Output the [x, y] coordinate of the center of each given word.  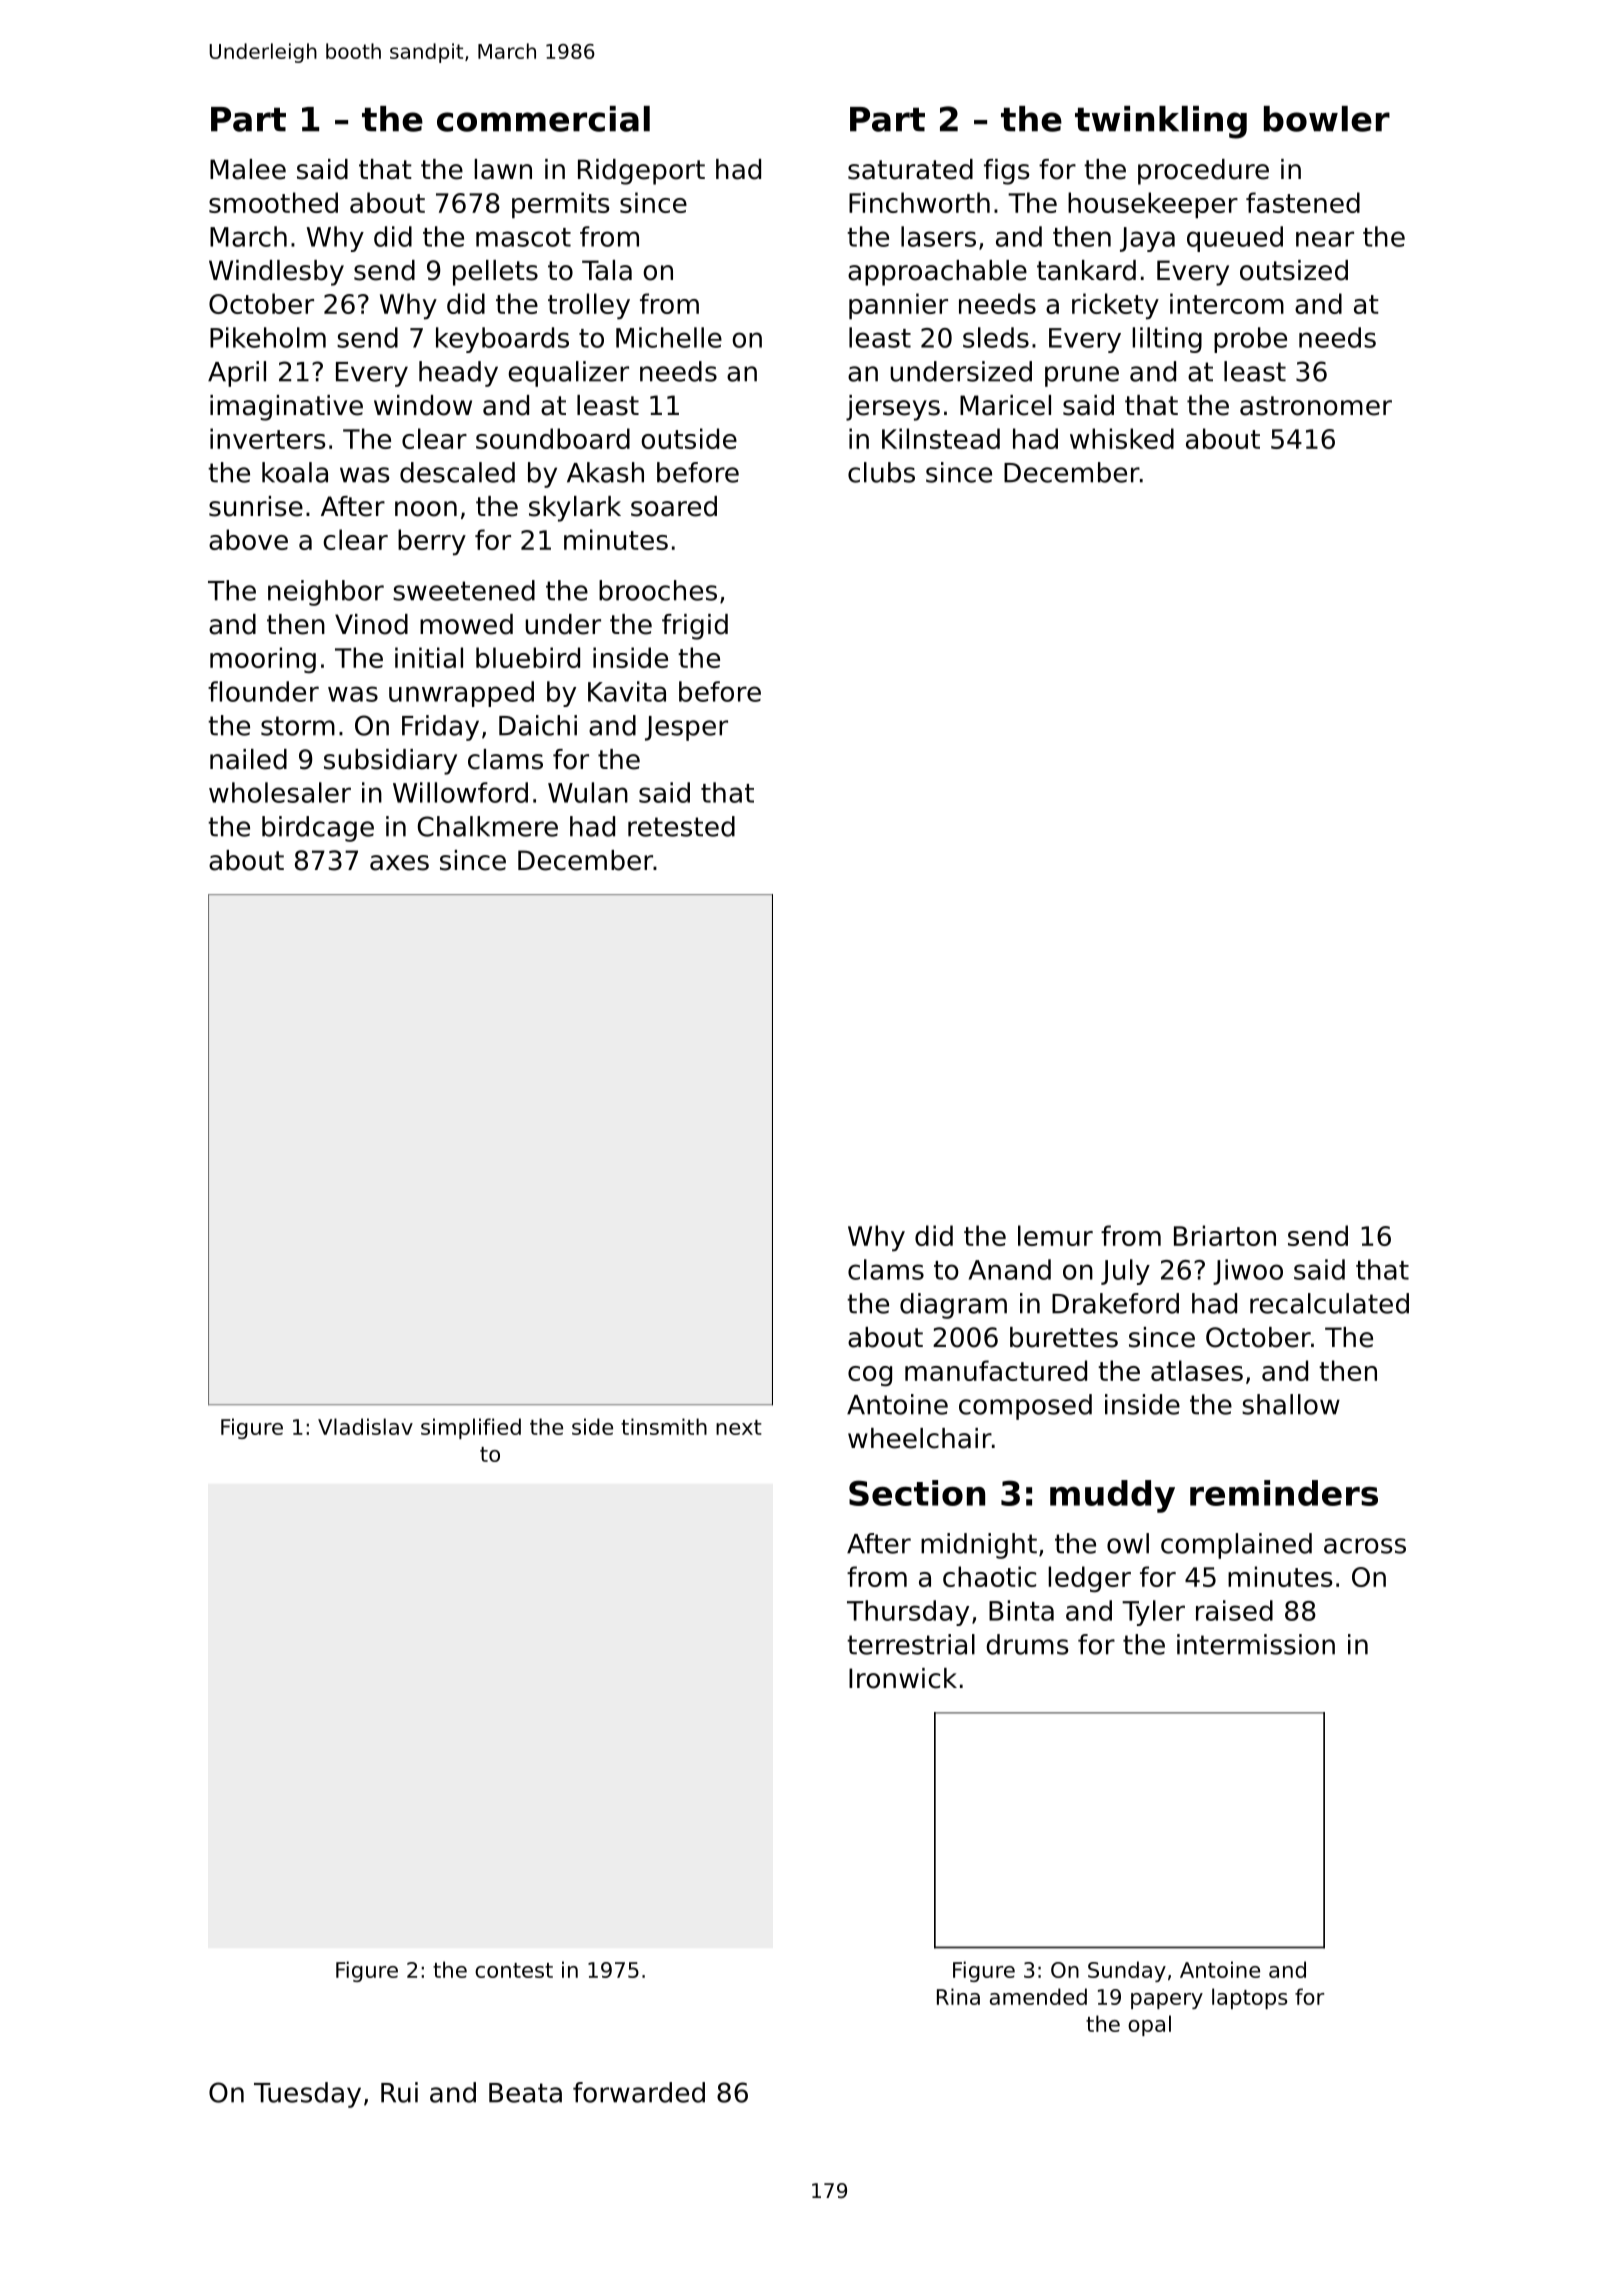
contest [514, 1970]
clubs [881, 472]
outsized [1294, 270]
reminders [1284, 1493]
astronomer [1316, 406]
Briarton [1225, 1235]
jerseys [893, 408]
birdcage [318, 829]
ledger [1089, 1579]
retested [681, 826]
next [739, 1427]
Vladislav [365, 1426]
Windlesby [276, 273]
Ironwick [903, 1678]
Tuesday [307, 2095]
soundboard [553, 438]
